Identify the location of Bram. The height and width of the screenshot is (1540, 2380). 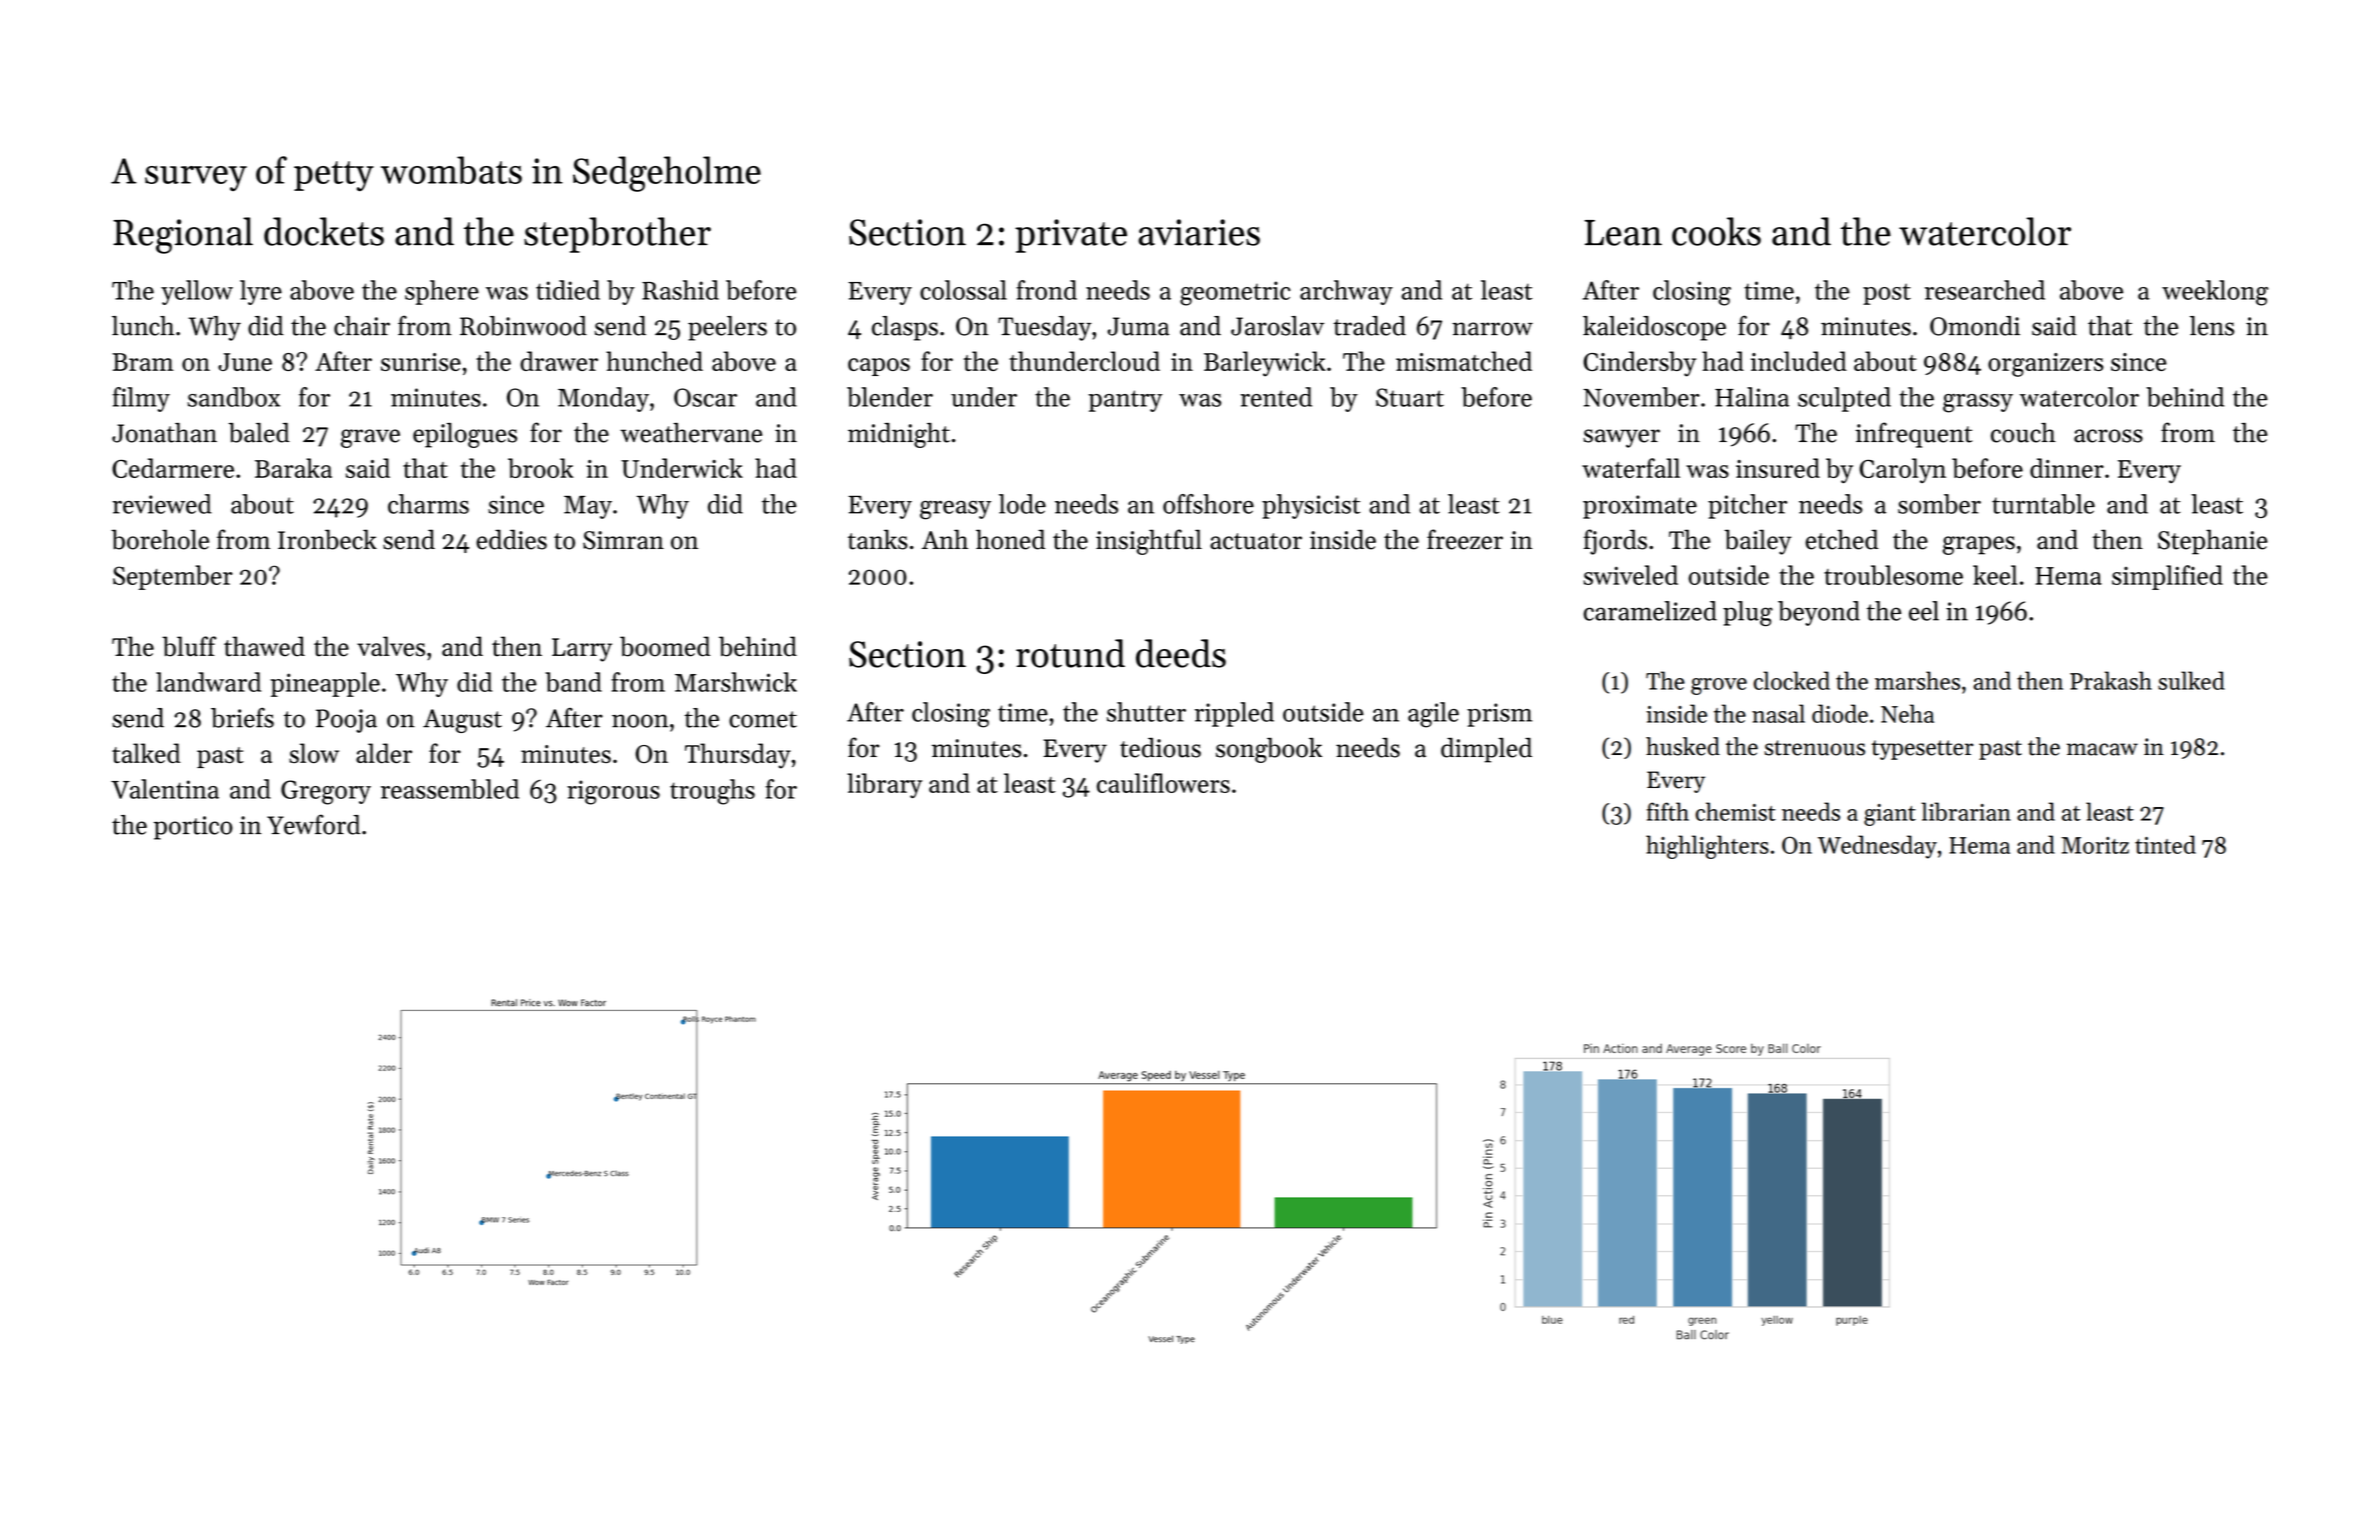
(143, 362).
